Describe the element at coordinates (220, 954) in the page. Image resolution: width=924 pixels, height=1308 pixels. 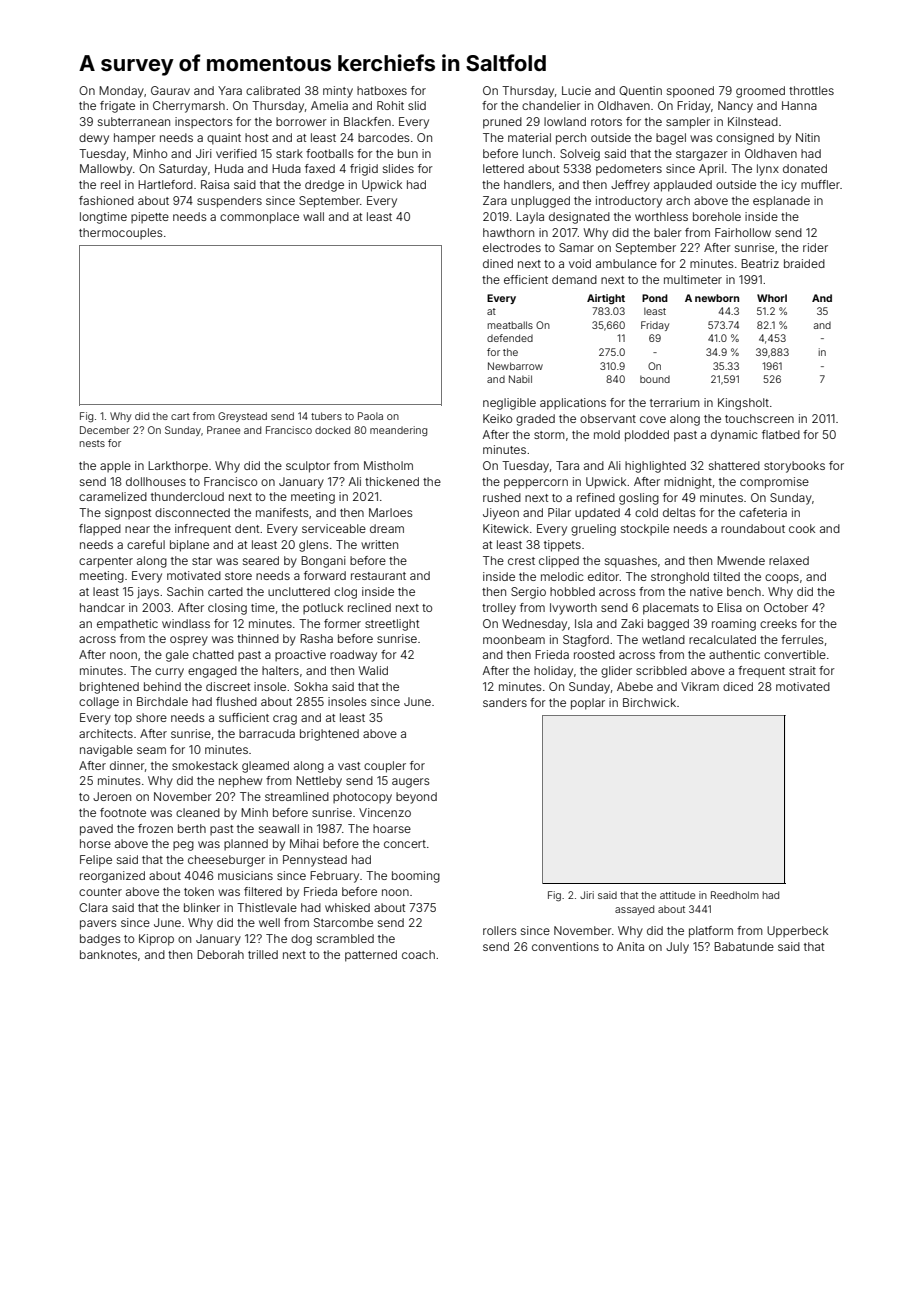
I see `Deborah` at that location.
